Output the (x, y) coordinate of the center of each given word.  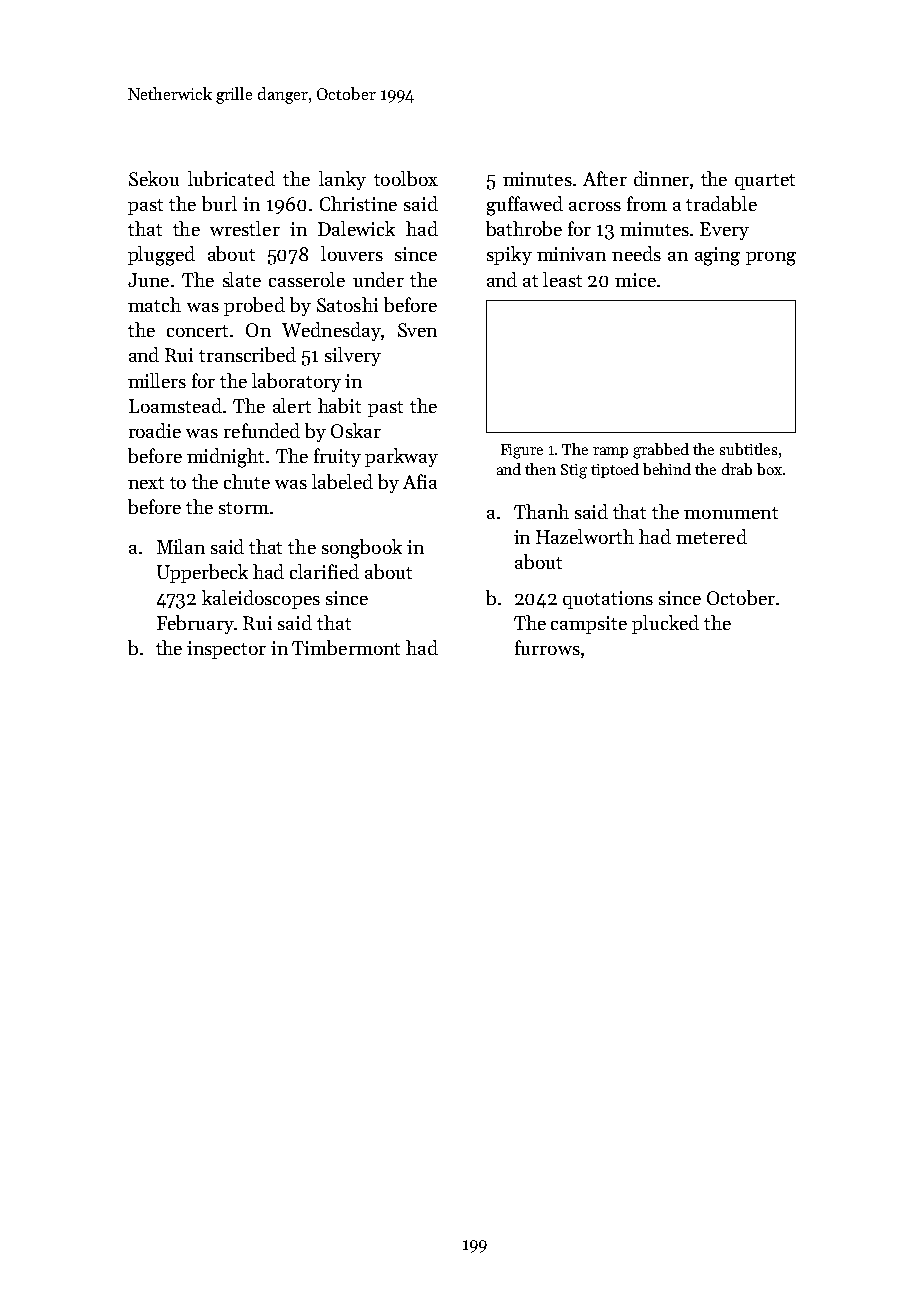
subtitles (748, 449)
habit (339, 405)
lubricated (231, 178)
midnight (225, 458)
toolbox (406, 178)
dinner (661, 178)
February (195, 624)
